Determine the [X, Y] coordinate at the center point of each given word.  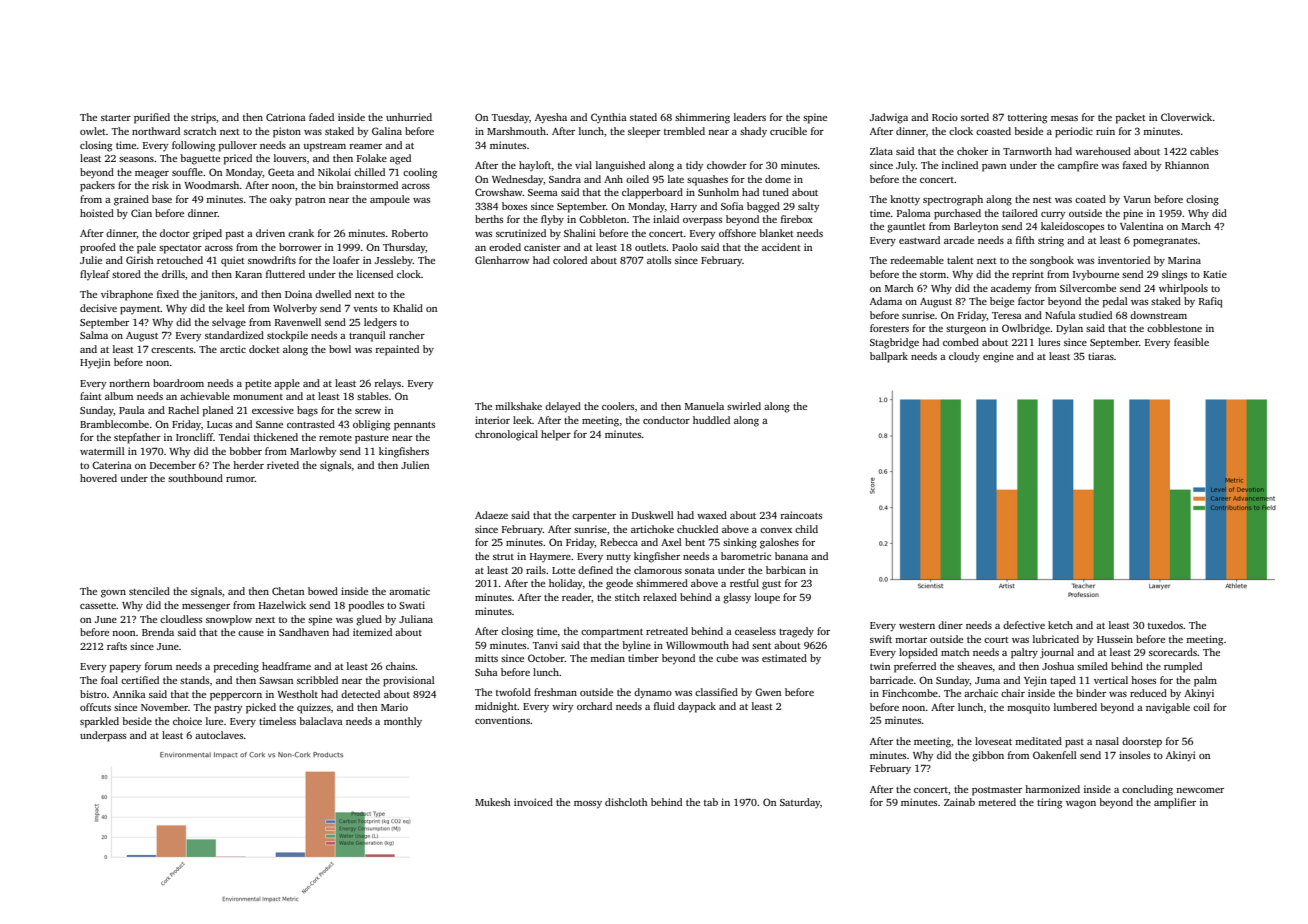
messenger [206, 608]
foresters [889, 328]
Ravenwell [298, 322]
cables [1204, 151]
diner [950, 625]
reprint [1028, 275]
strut [503, 557]
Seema [543, 192]
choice [187, 721]
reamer [365, 146]
